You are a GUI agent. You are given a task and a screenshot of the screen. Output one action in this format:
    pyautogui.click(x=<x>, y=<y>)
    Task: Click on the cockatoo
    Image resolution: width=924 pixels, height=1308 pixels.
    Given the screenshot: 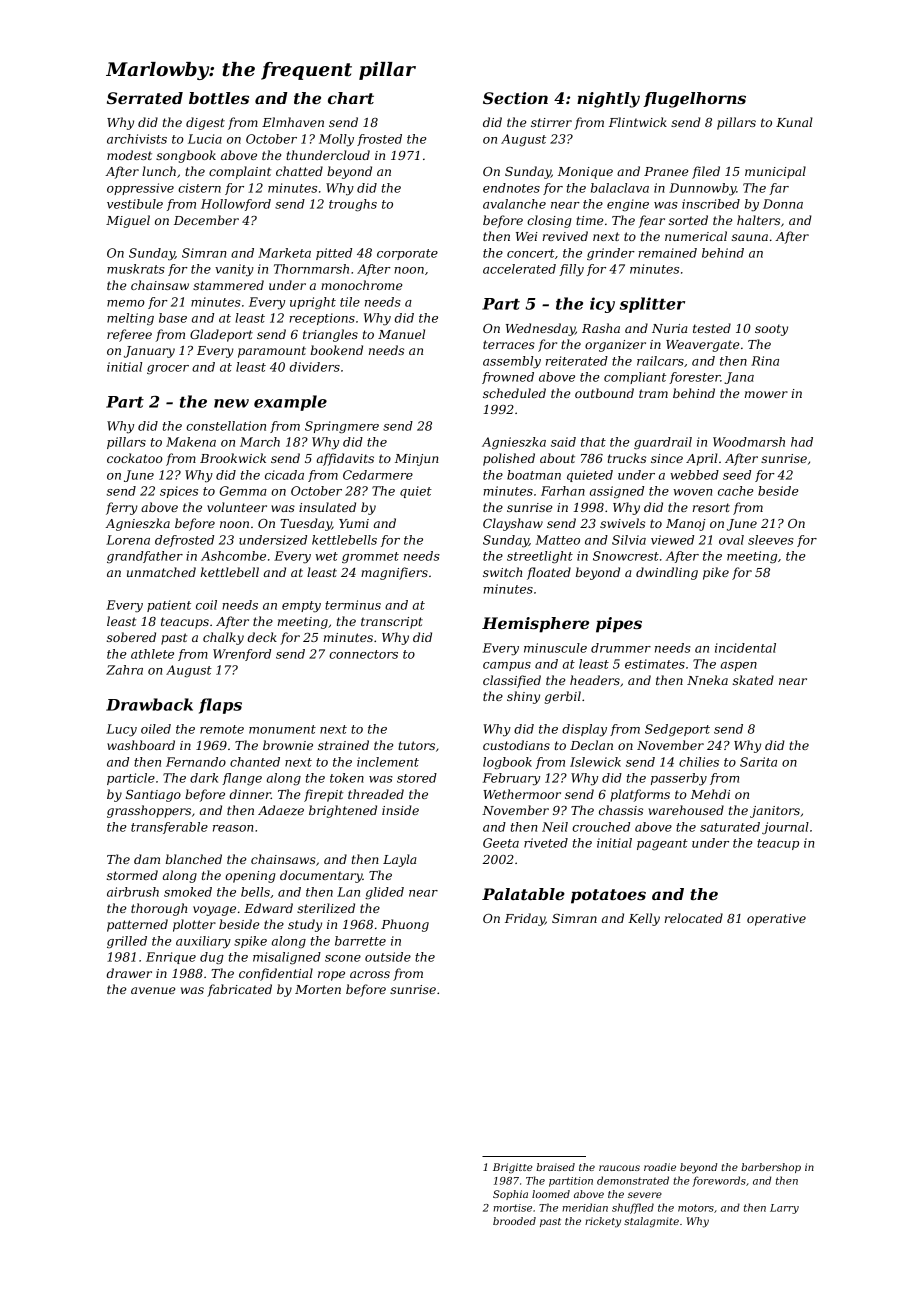 What is the action you would take?
    pyautogui.click(x=135, y=458)
